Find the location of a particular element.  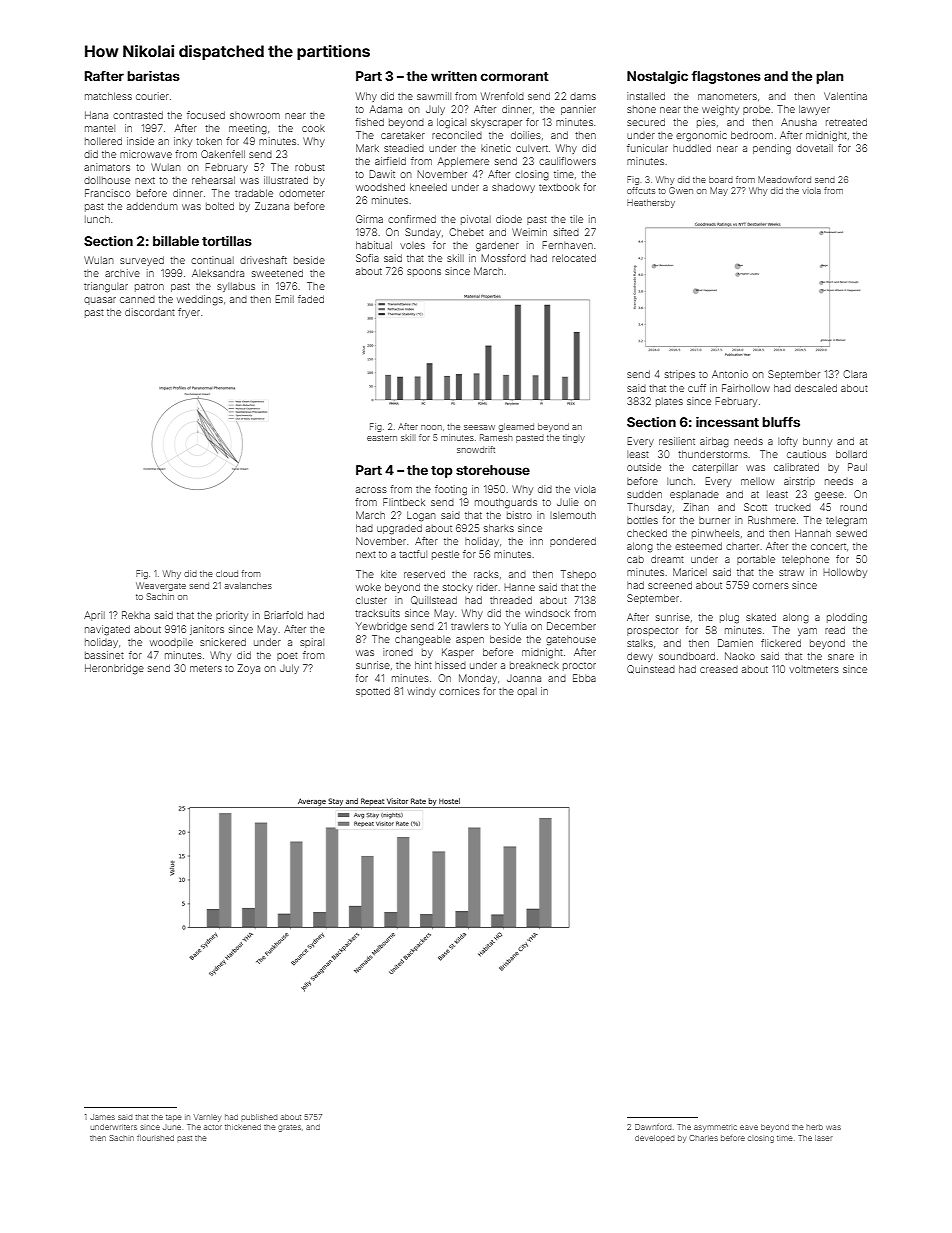

spotted is located at coordinates (373, 692).
